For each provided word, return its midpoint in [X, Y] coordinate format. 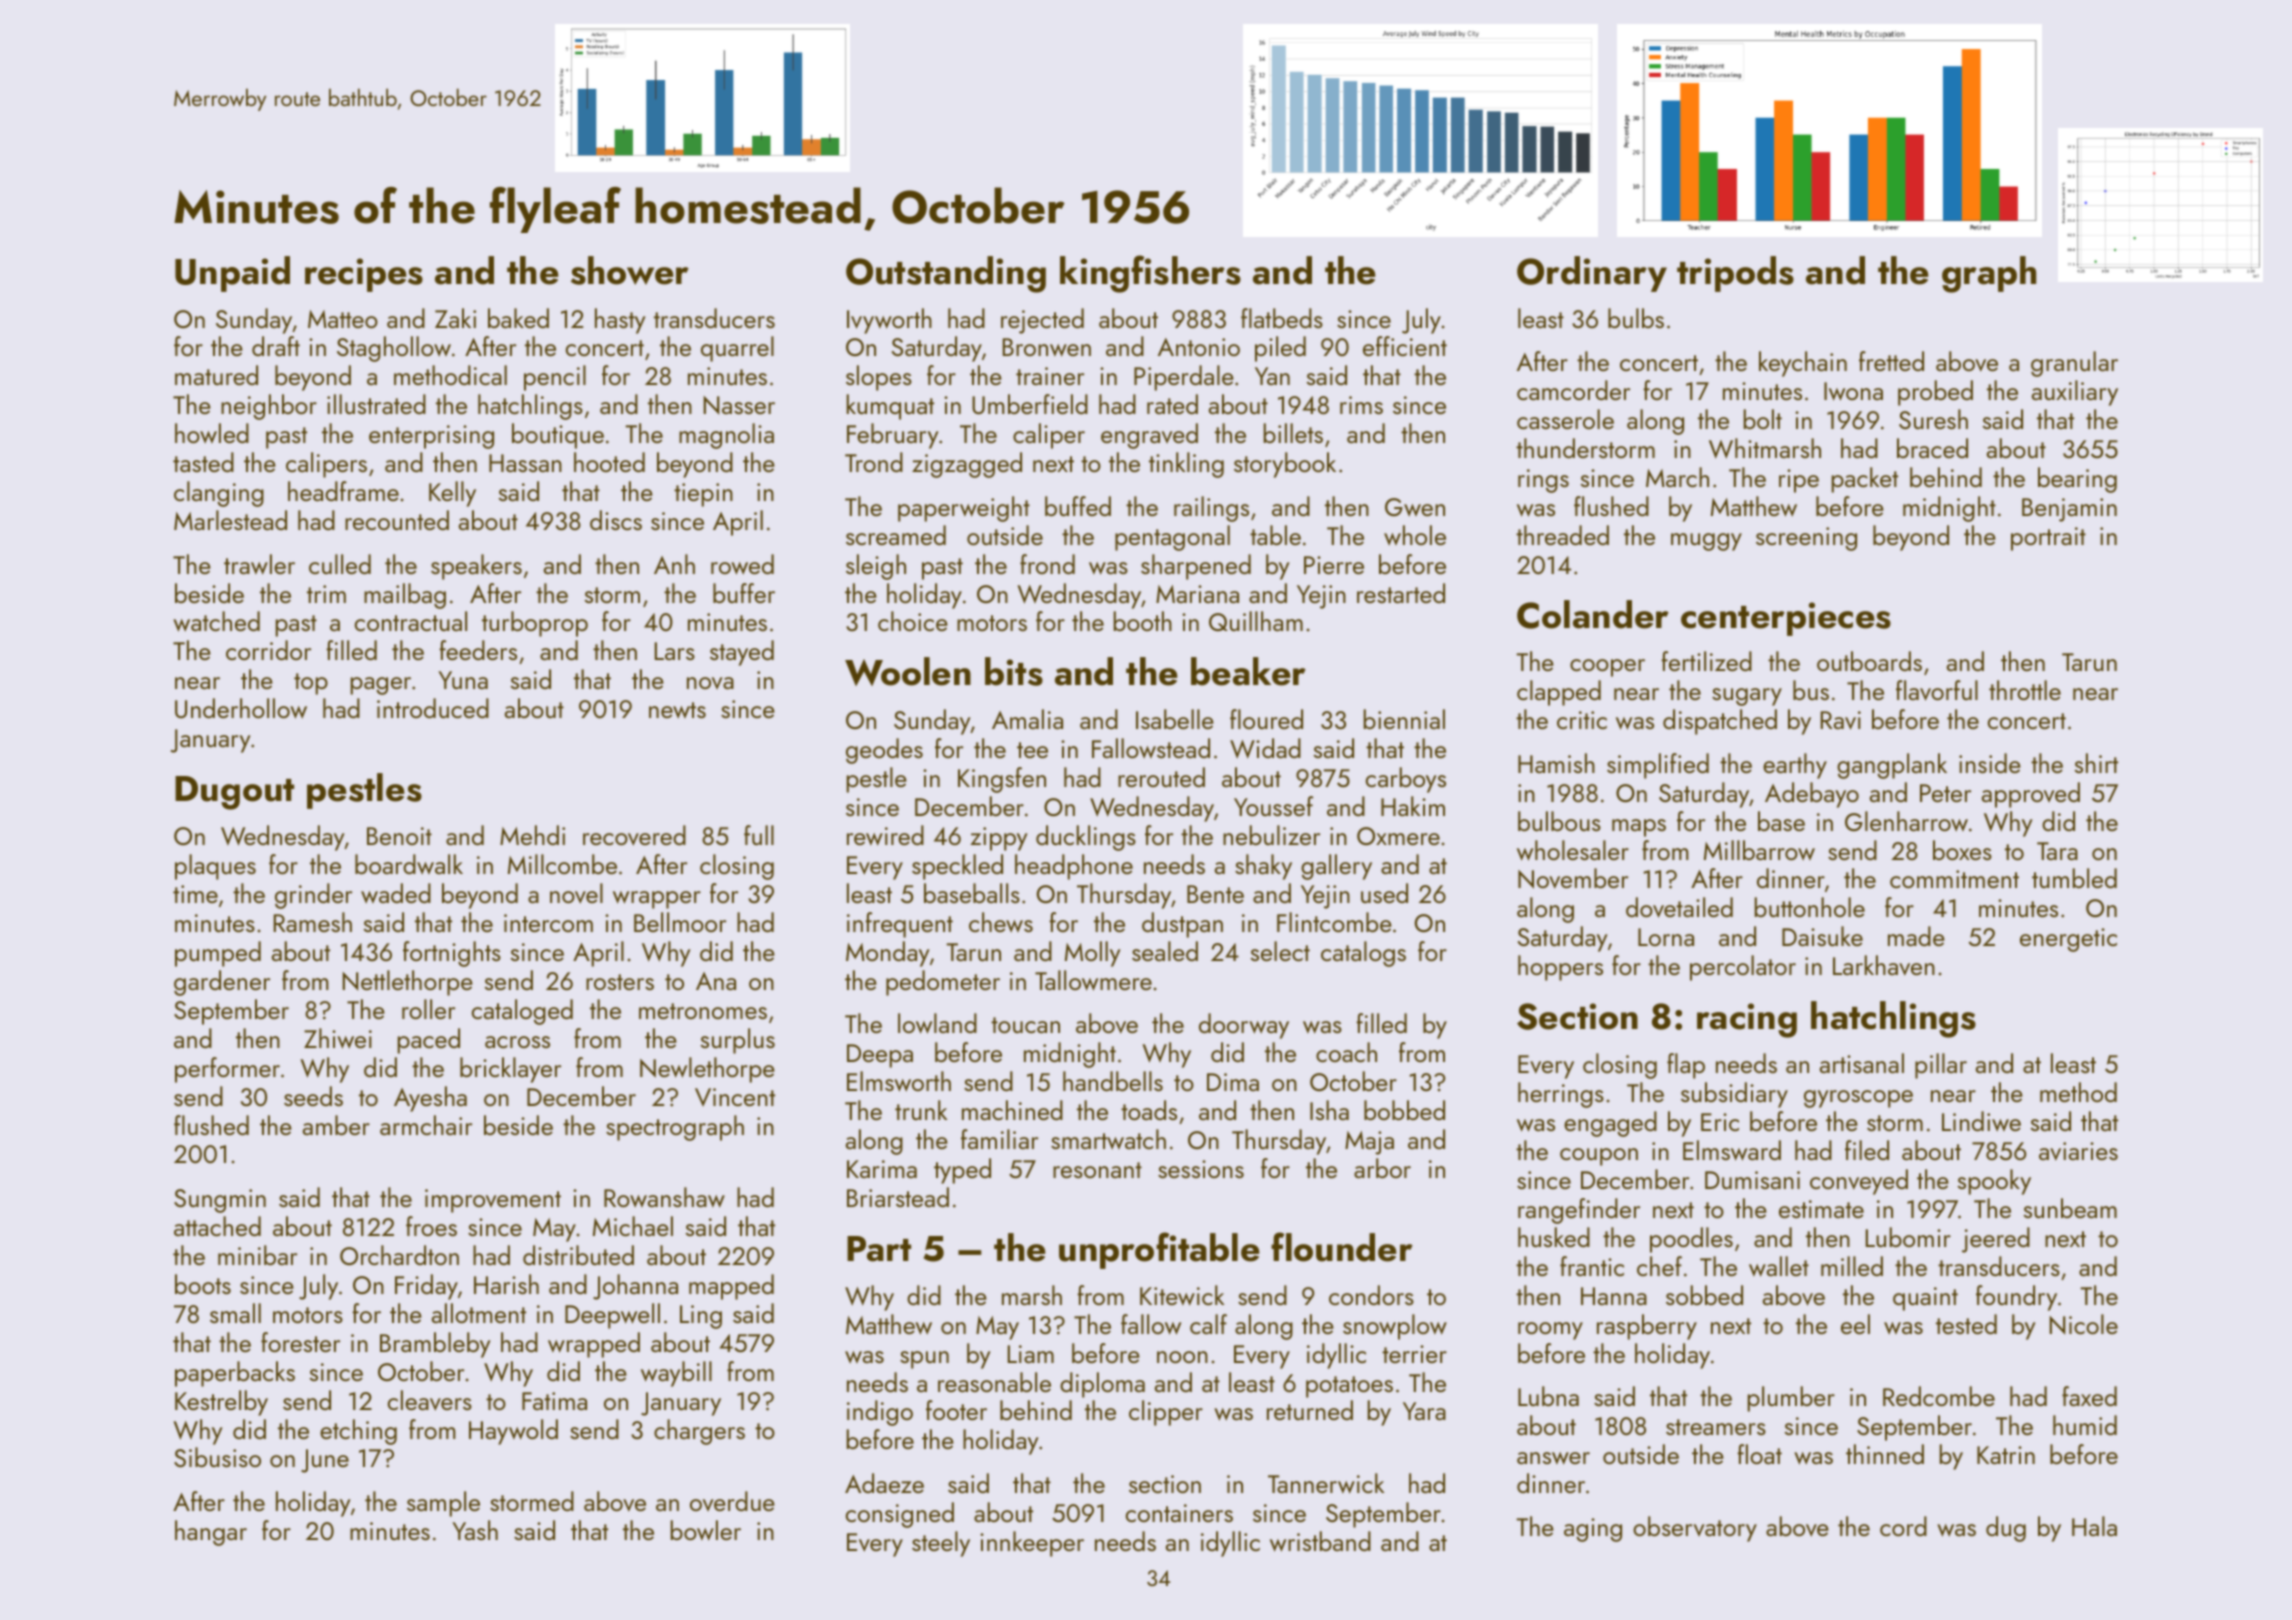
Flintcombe [1334, 922]
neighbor [269, 407]
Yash [475, 1530]
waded [396, 893]
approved [2031, 795]
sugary [1747, 697]
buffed [1078, 506]
